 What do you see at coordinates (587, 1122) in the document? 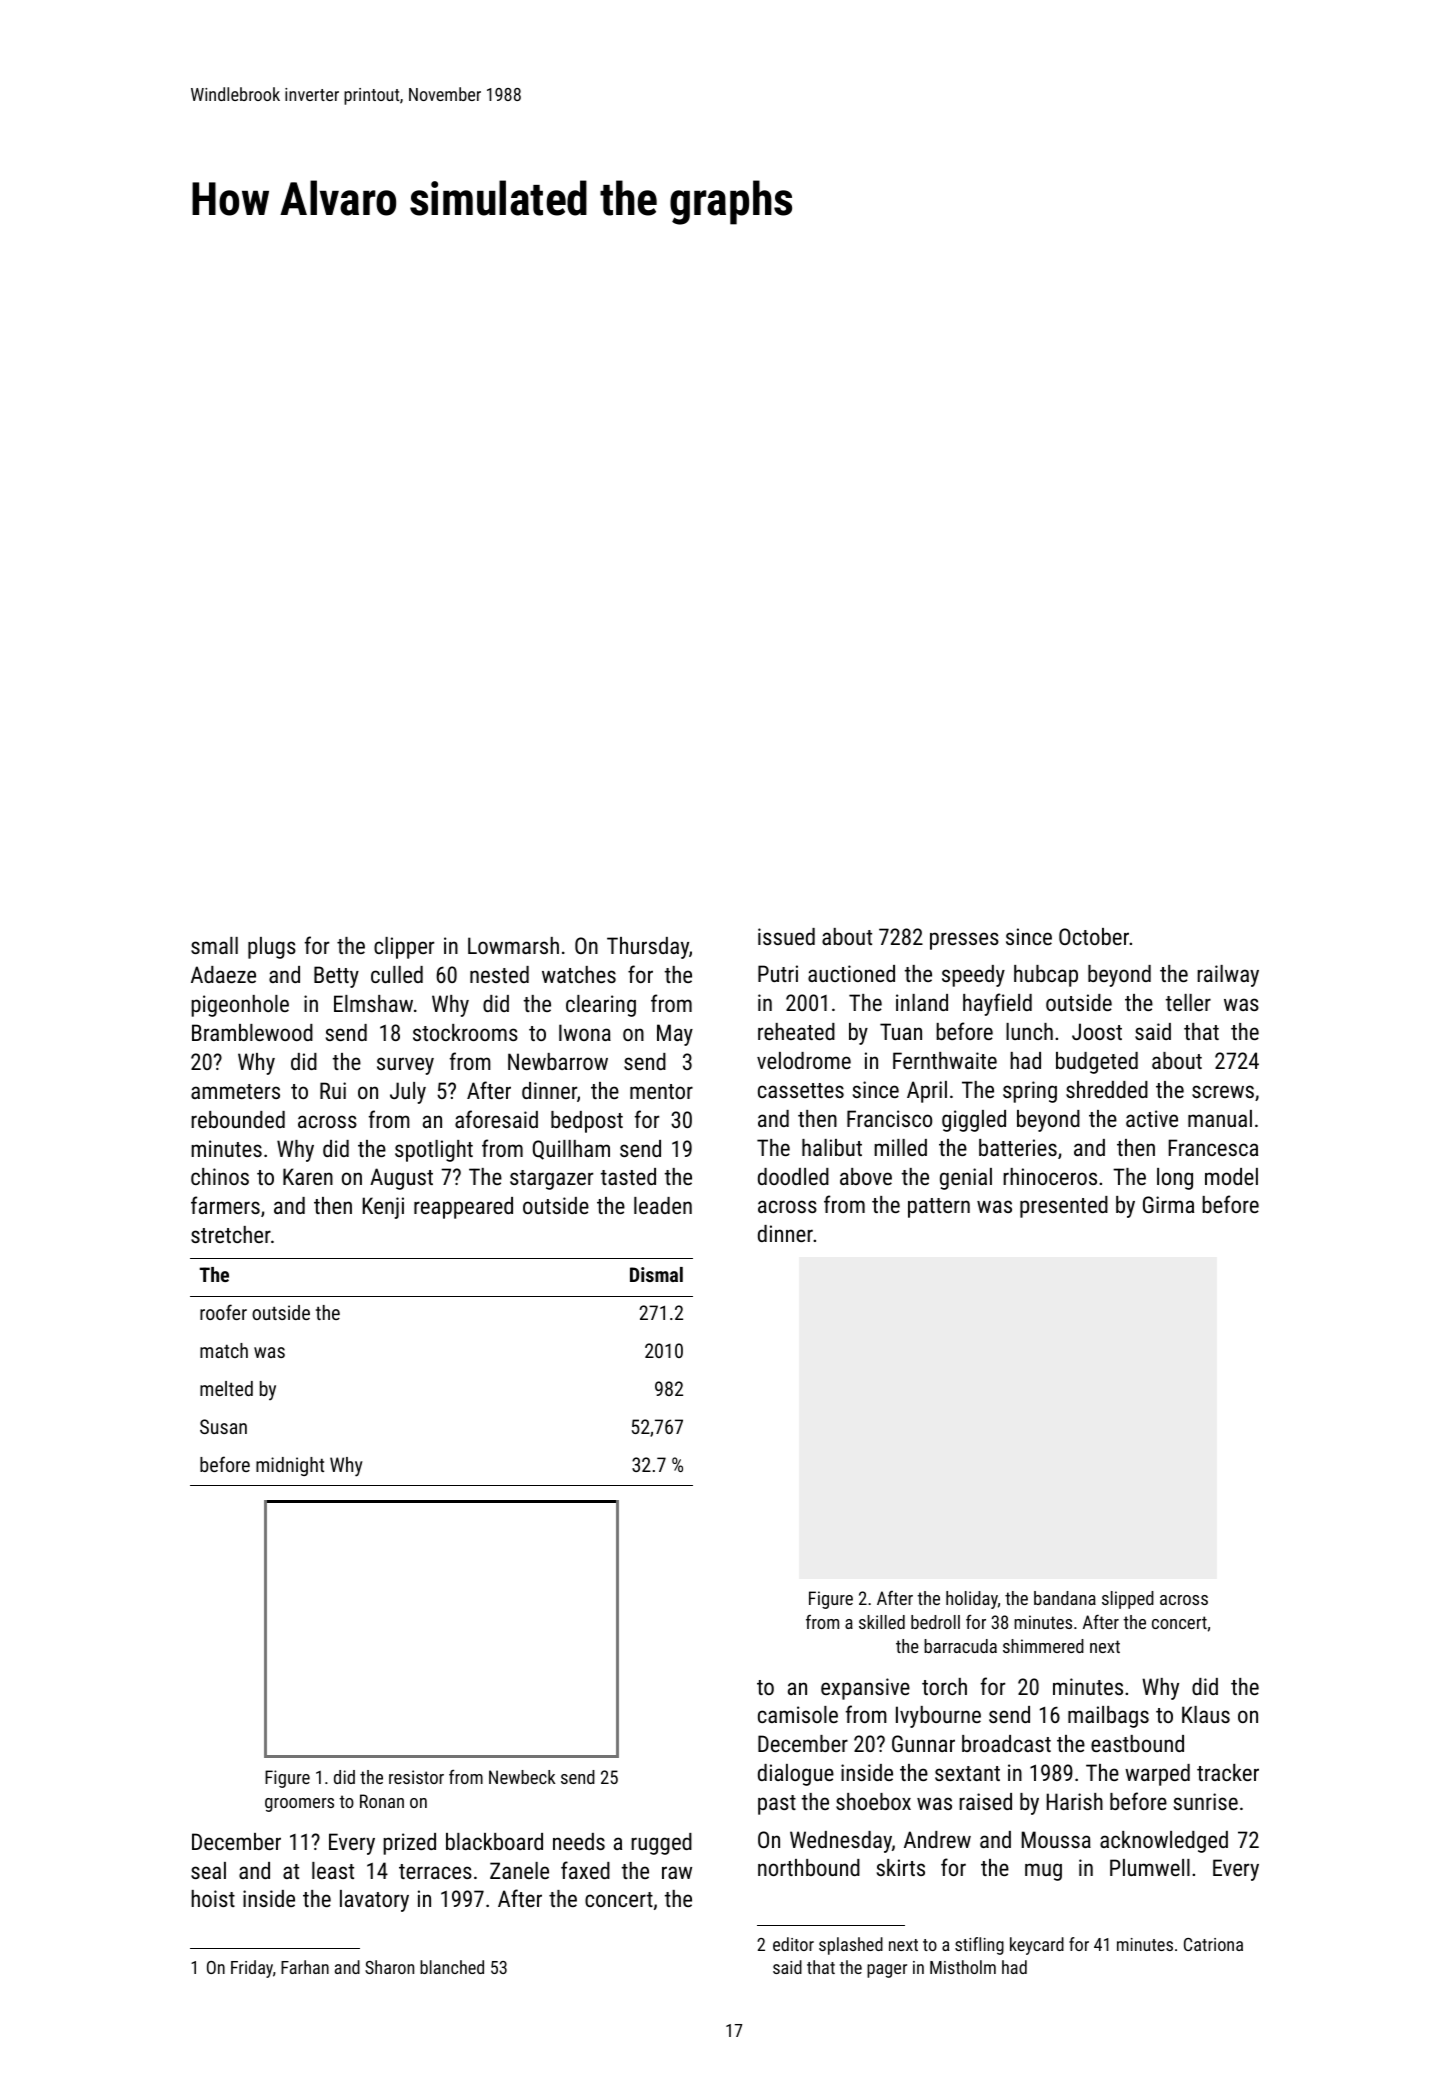
I see `bedpost` at bounding box center [587, 1122].
